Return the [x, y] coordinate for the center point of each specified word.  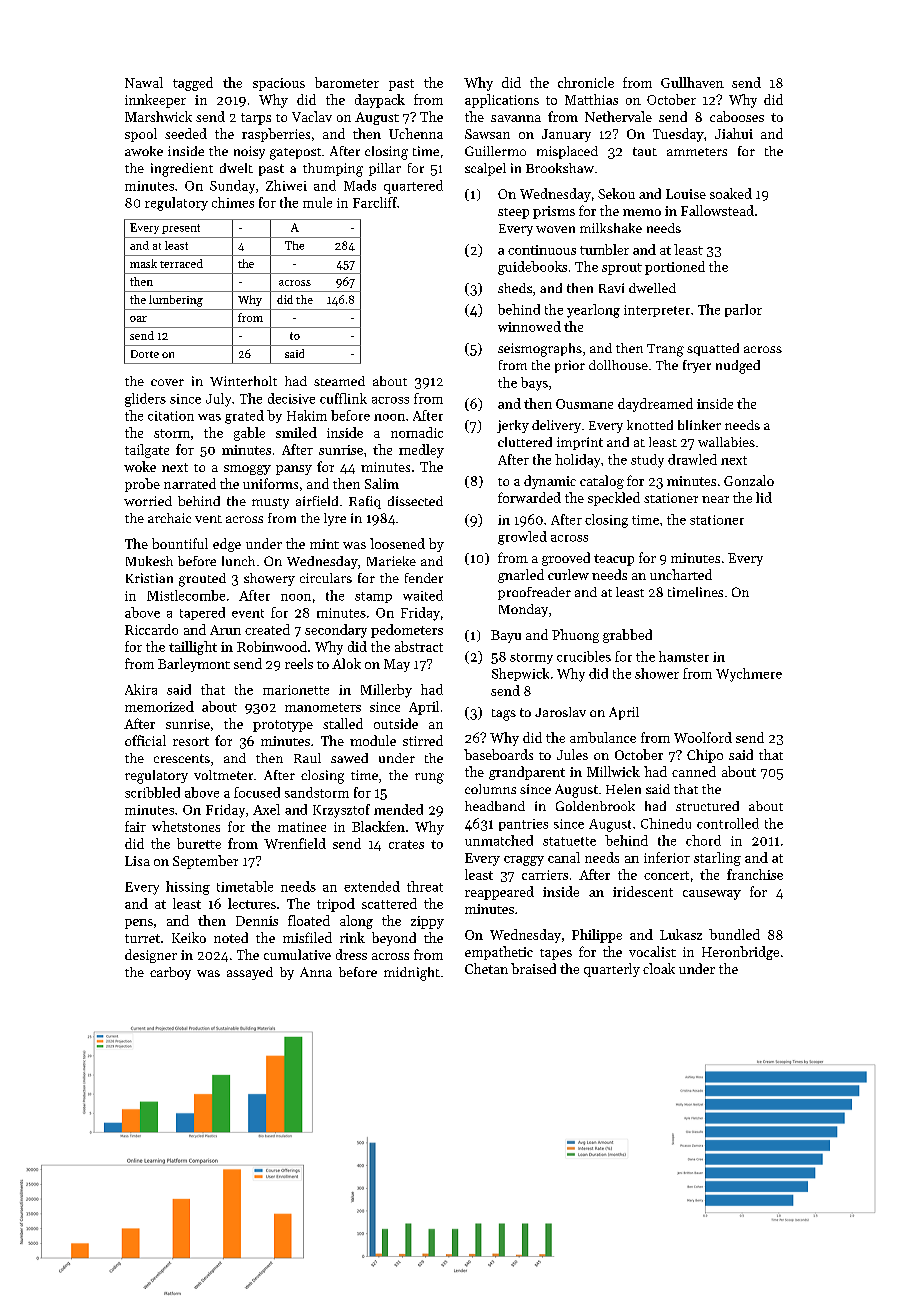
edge [227, 545]
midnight [412, 974]
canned [694, 771]
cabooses [737, 116]
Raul [307, 758]
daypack [380, 101]
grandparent [527, 773]
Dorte [145, 354]
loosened [397, 543]
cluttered [525, 442]
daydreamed [655, 405]
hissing [188, 888]
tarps [256, 119]
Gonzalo [749, 480]
